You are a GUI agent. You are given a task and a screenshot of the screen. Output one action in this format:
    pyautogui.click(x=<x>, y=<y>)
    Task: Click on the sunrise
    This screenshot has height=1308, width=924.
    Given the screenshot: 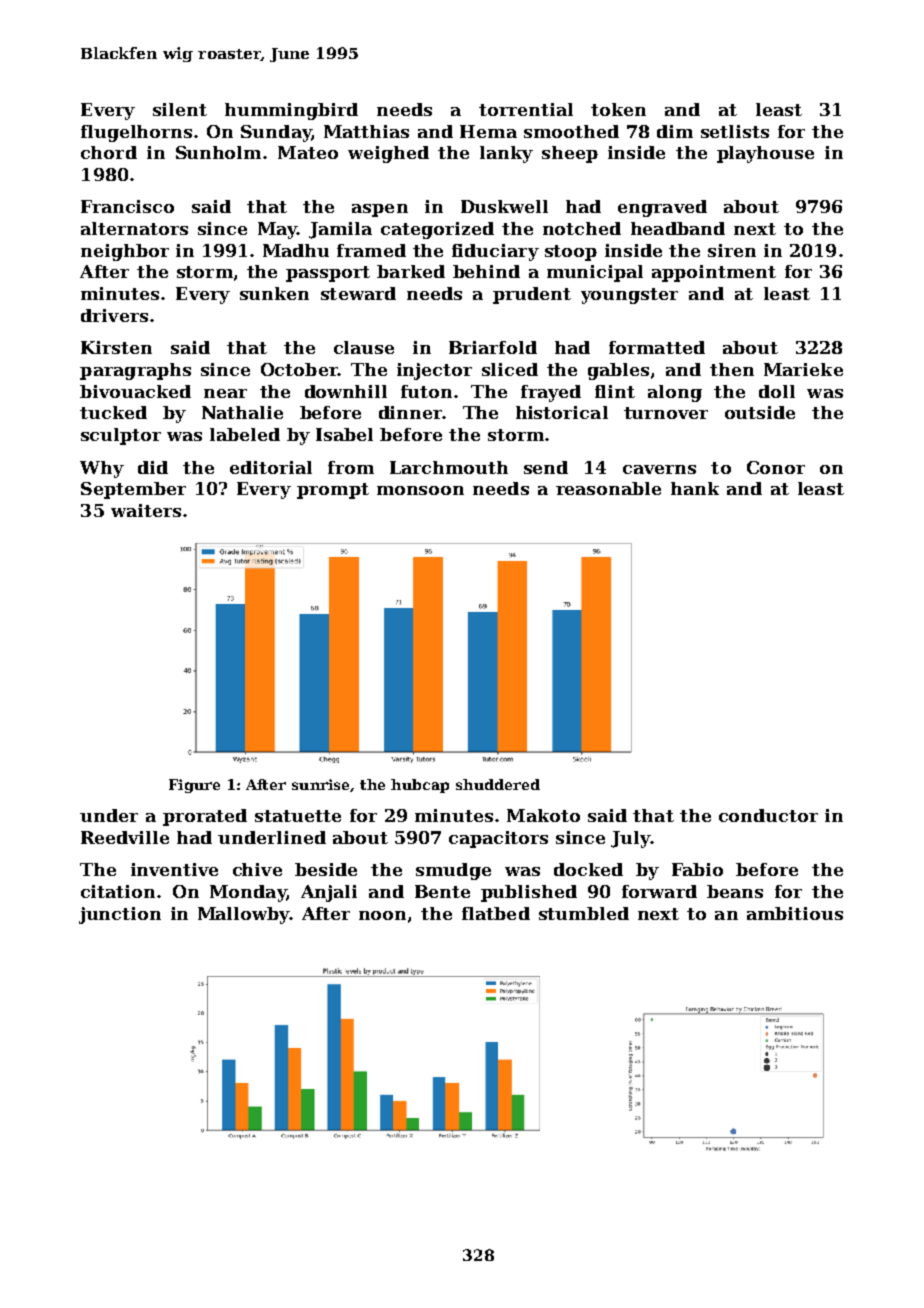 What is the action you would take?
    pyautogui.click(x=320, y=784)
